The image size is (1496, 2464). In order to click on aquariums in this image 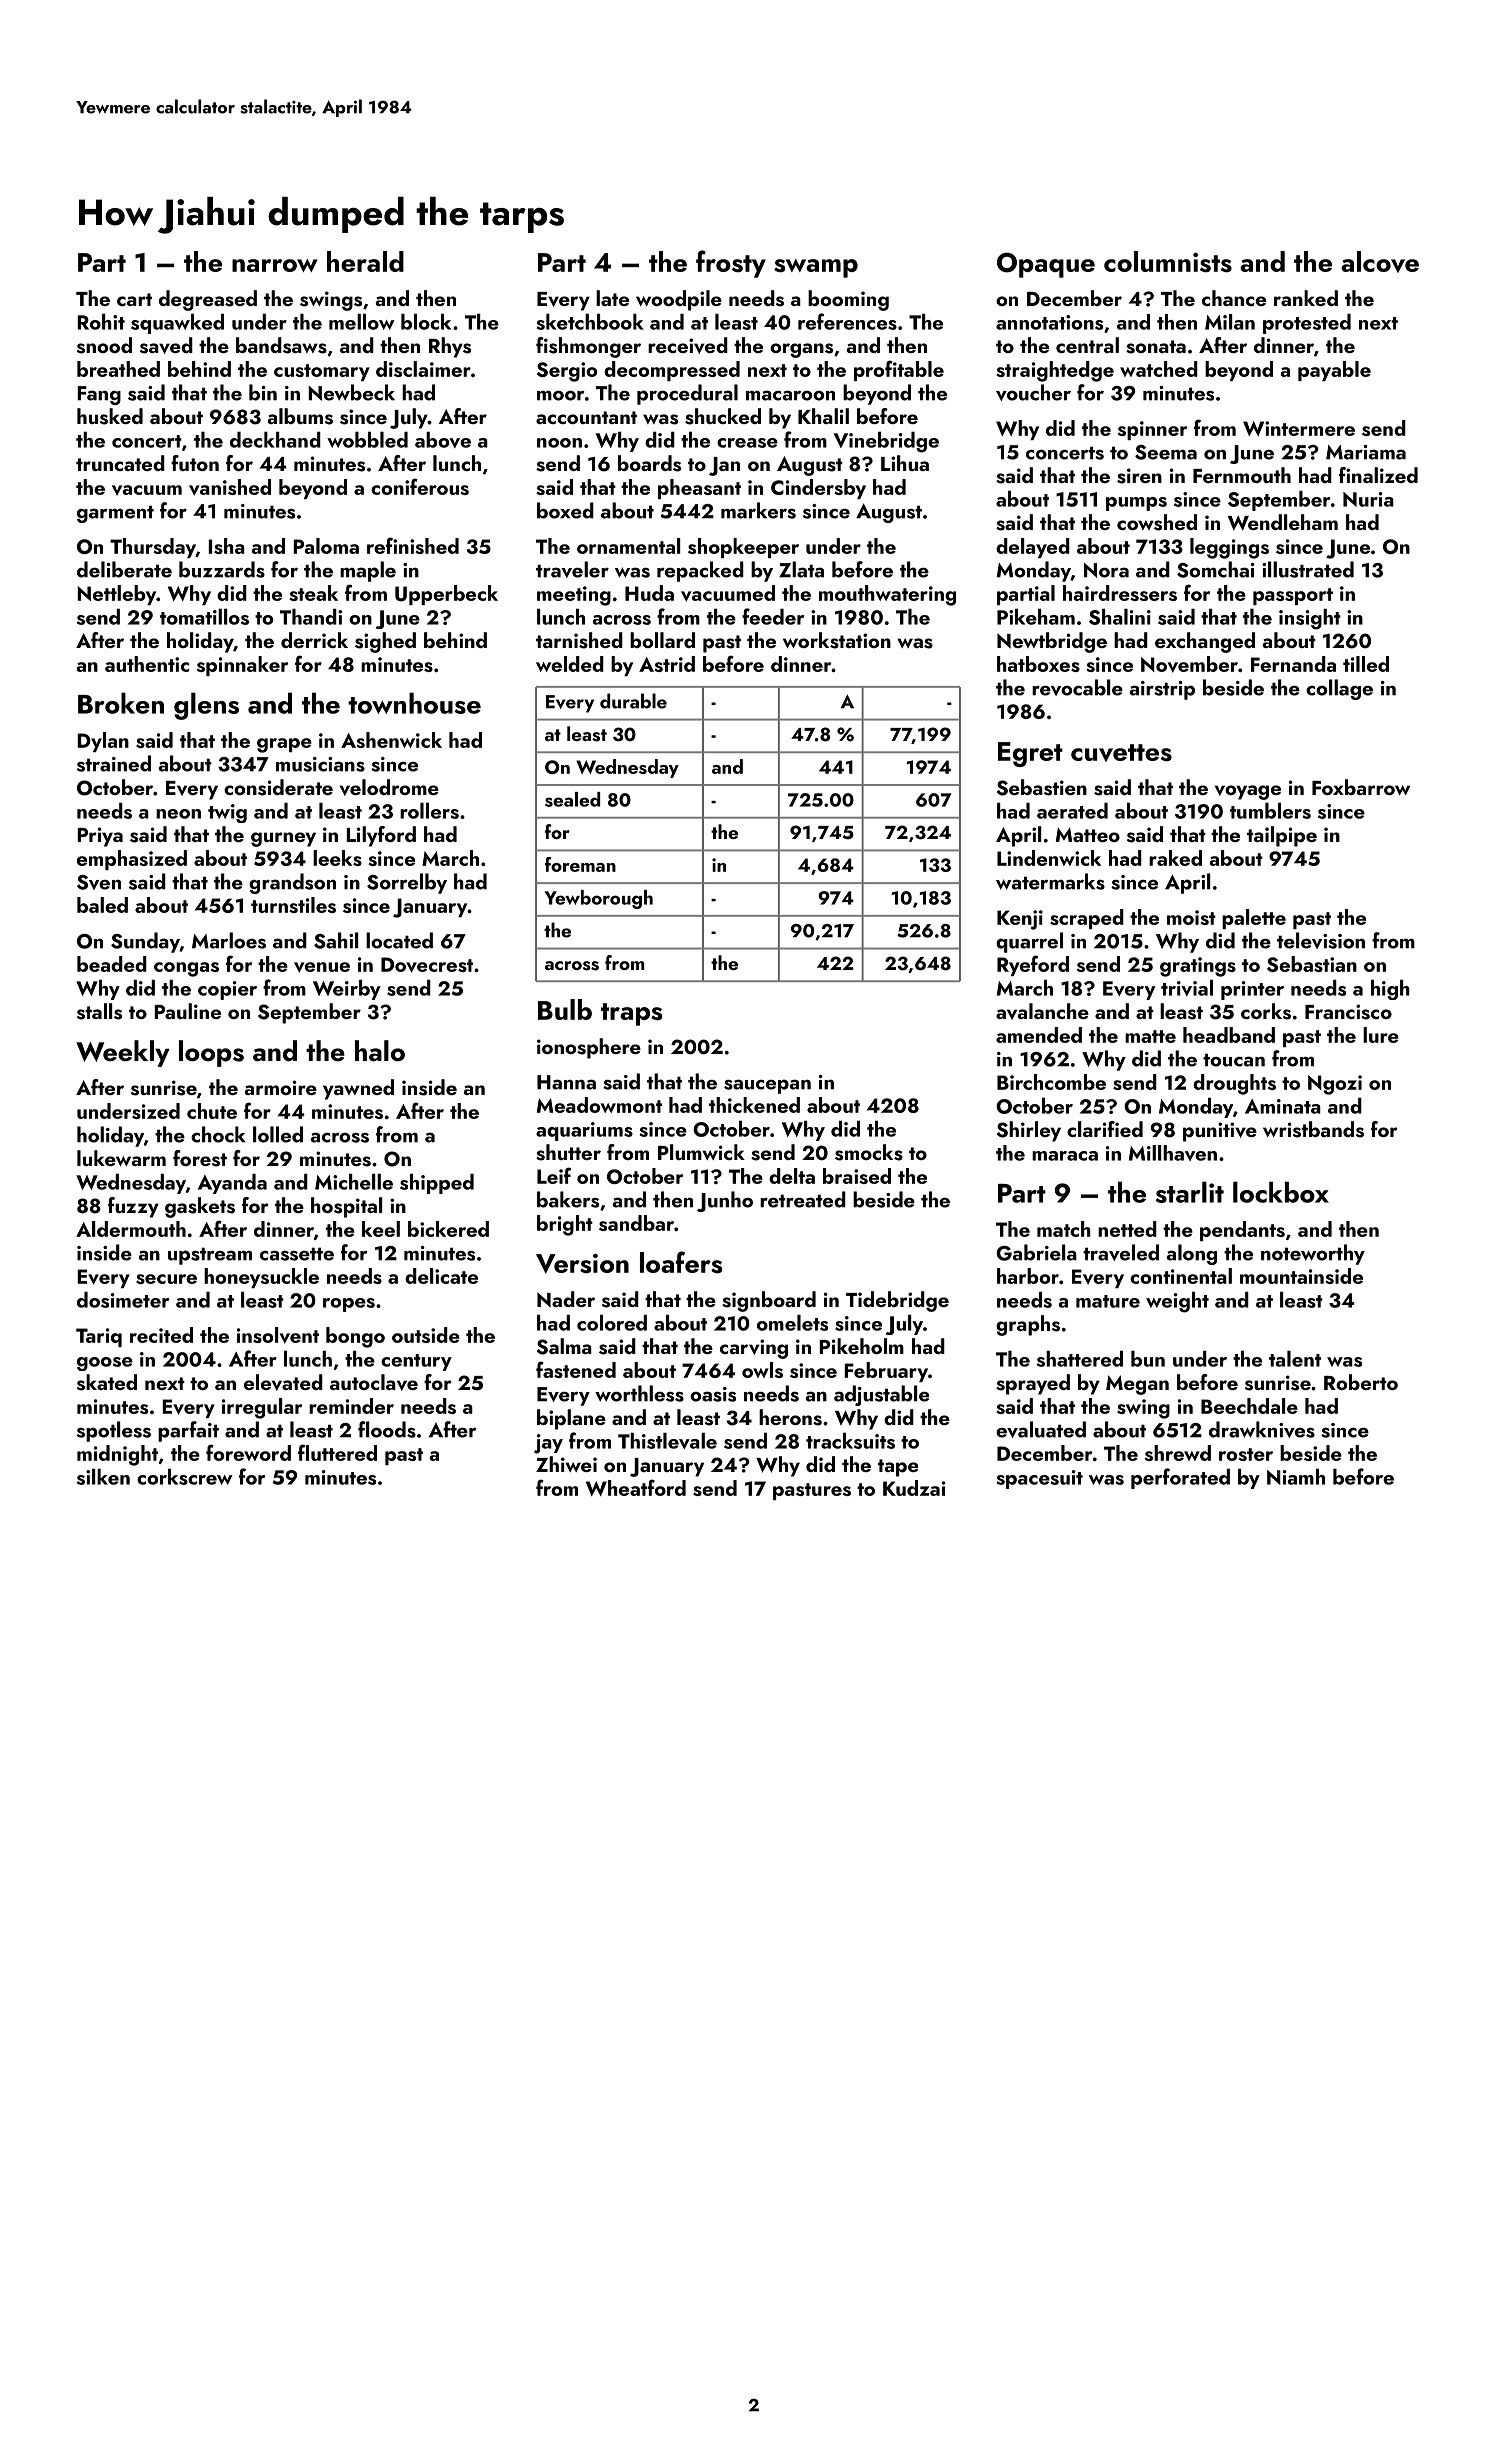, I will do `click(584, 1131)`.
